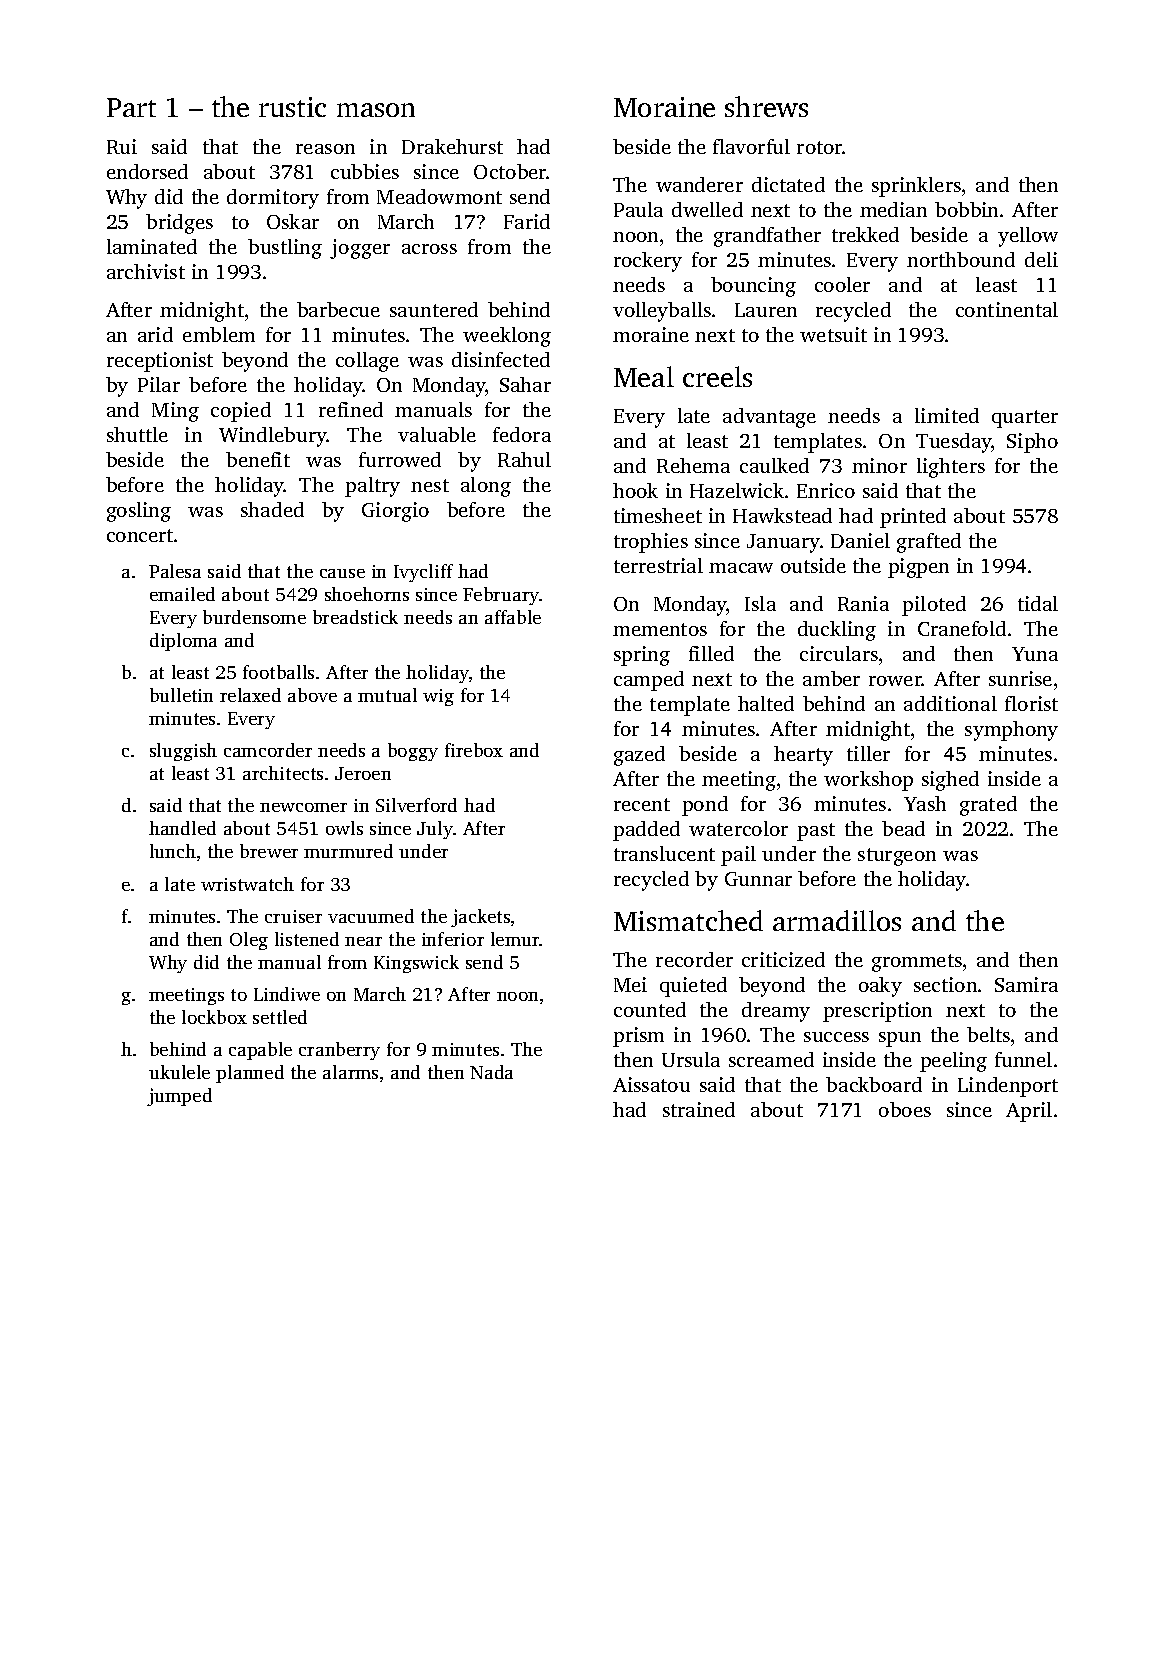 This image has width=1165, height=1654. Describe the element at coordinates (292, 107) in the image. I see `rustic` at that location.
